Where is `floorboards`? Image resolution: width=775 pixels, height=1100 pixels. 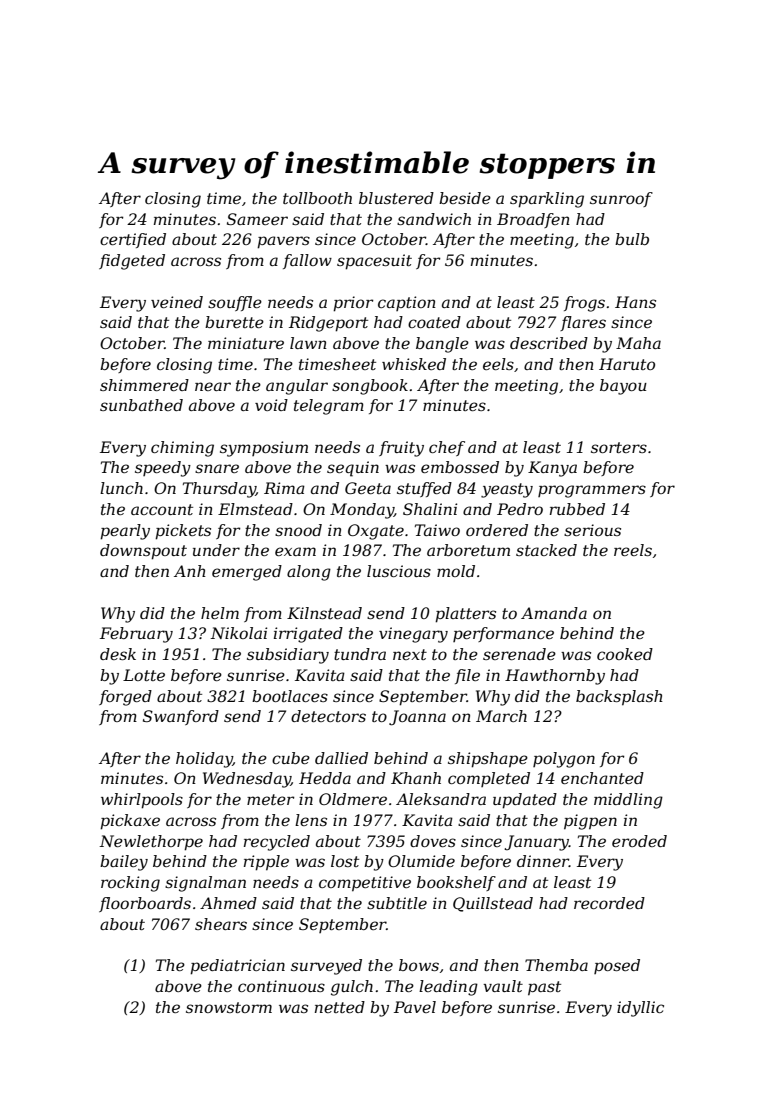
floorboards is located at coordinates (145, 904).
